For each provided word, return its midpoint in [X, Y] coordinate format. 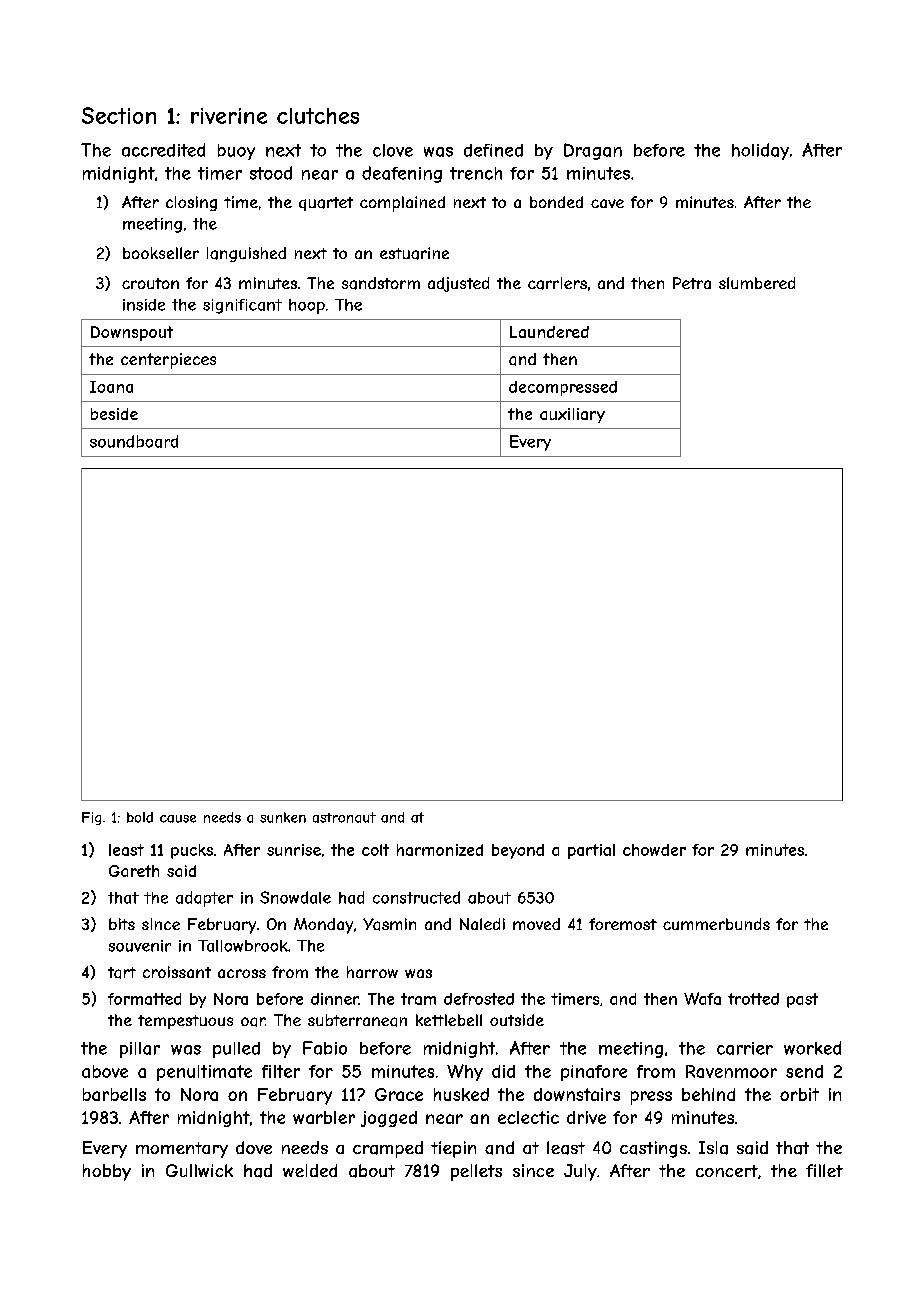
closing [191, 203]
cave [607, 203]
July [580, 1172]
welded [310, 1170]
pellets [476, 1172]
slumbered [757, 283]
